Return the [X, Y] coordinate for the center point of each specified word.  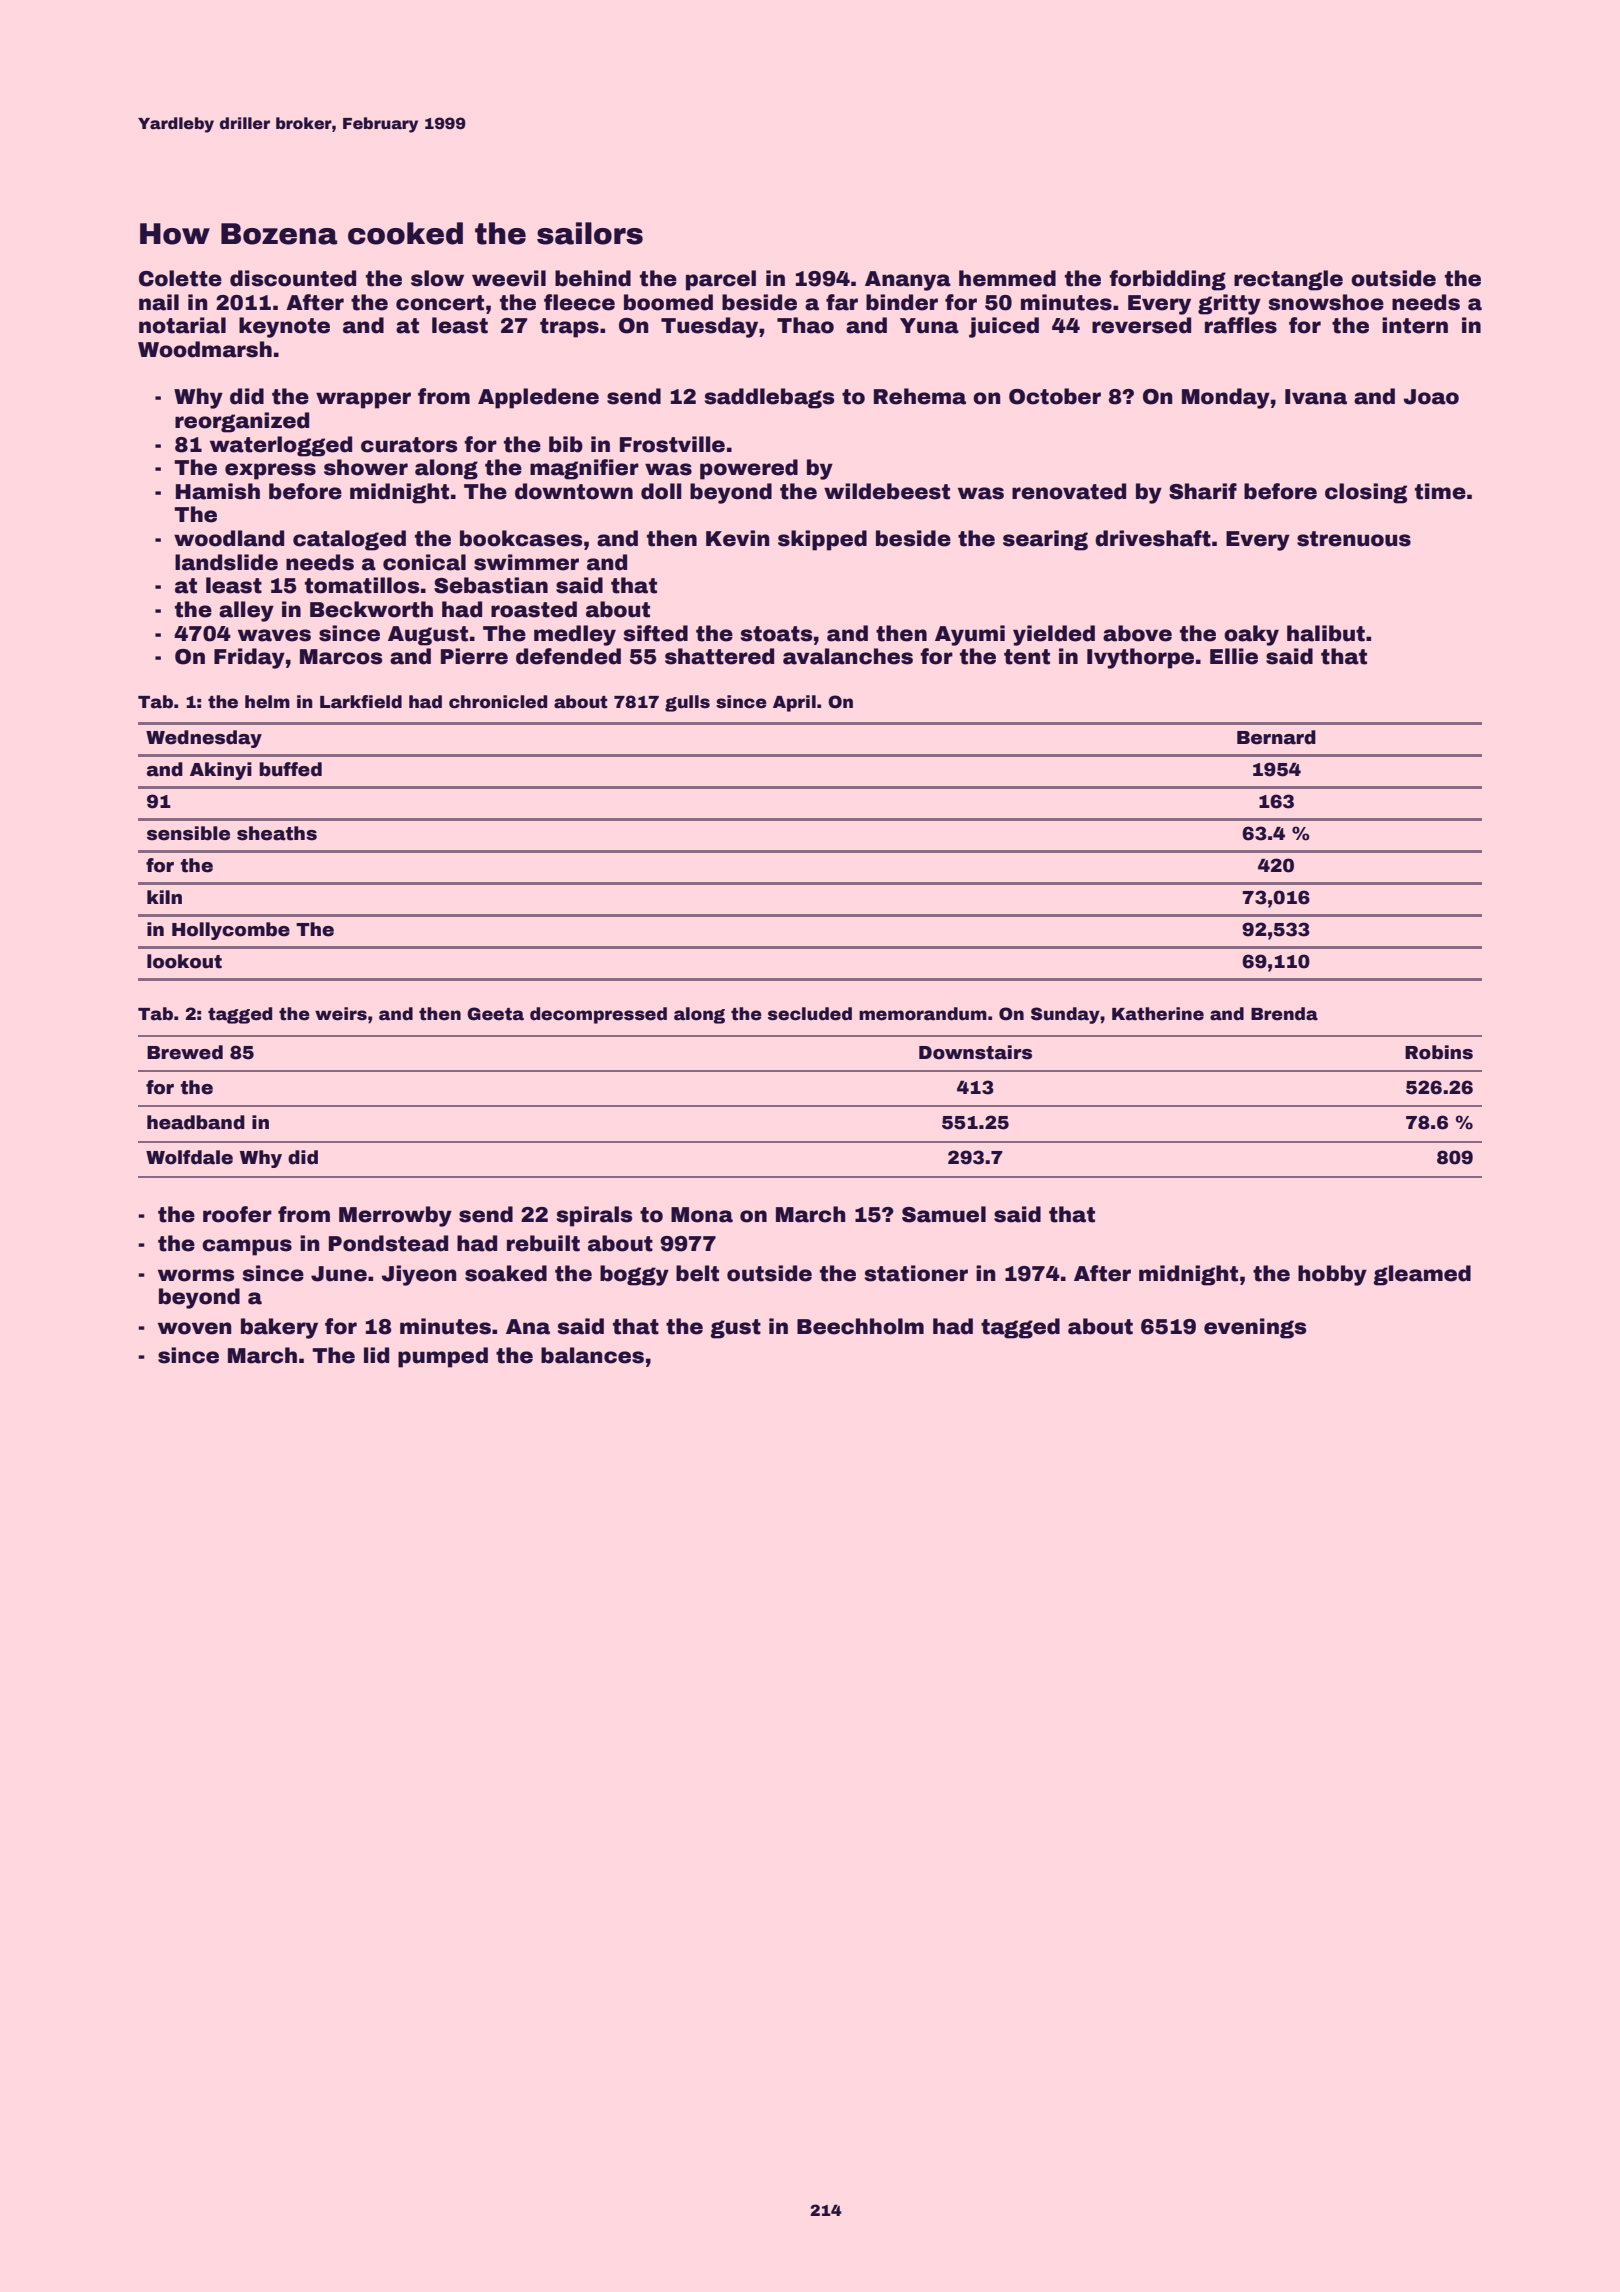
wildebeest [887, 491]
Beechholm [860, 1326]
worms [196, 1275]
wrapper [363, 400]
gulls [687, 703]
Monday [1226, 398]
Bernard [1276, 737]
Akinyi [221, 771]
